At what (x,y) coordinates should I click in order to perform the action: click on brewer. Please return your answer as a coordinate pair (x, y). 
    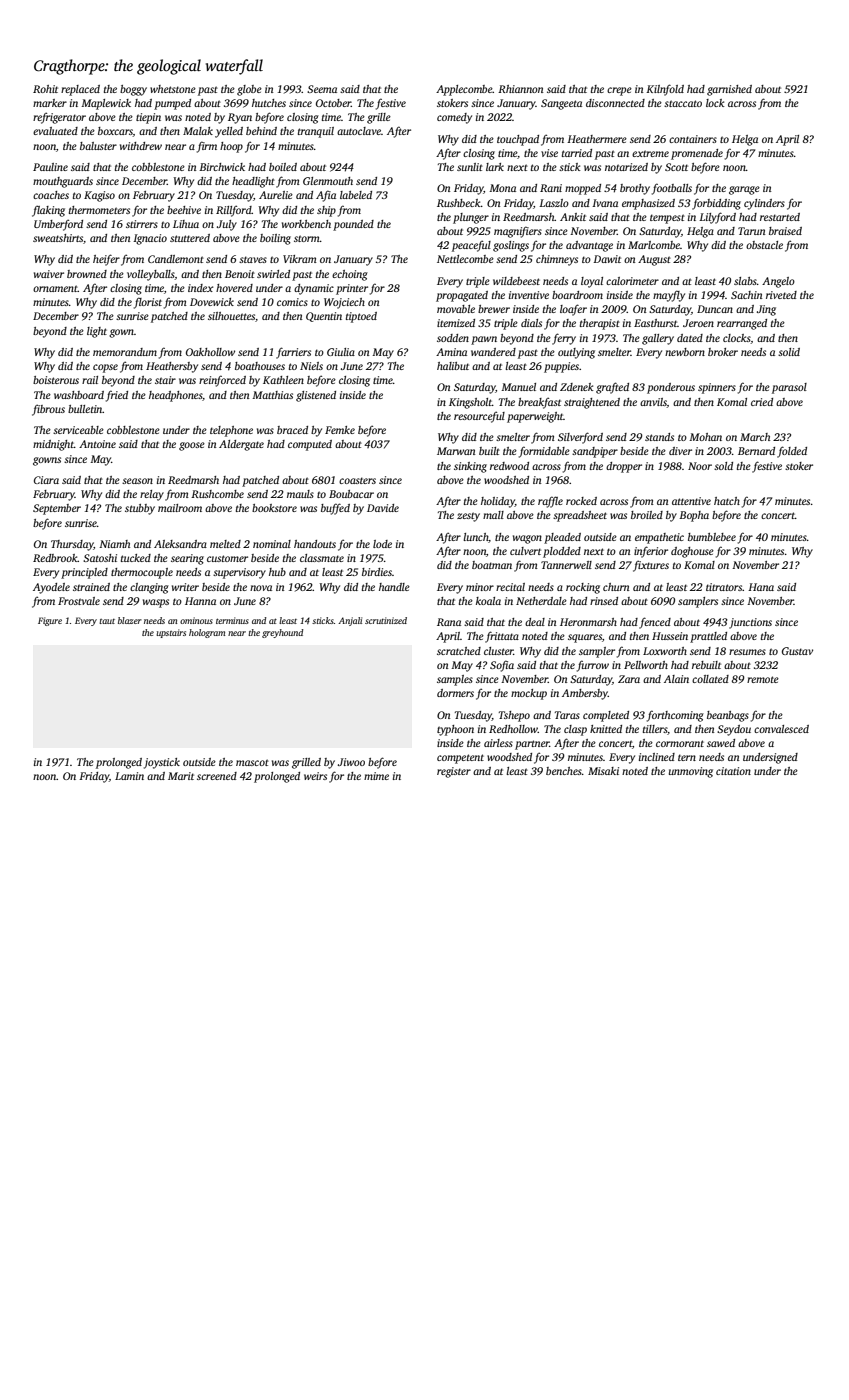
    Looking at the image, I should click on (494, 309).
